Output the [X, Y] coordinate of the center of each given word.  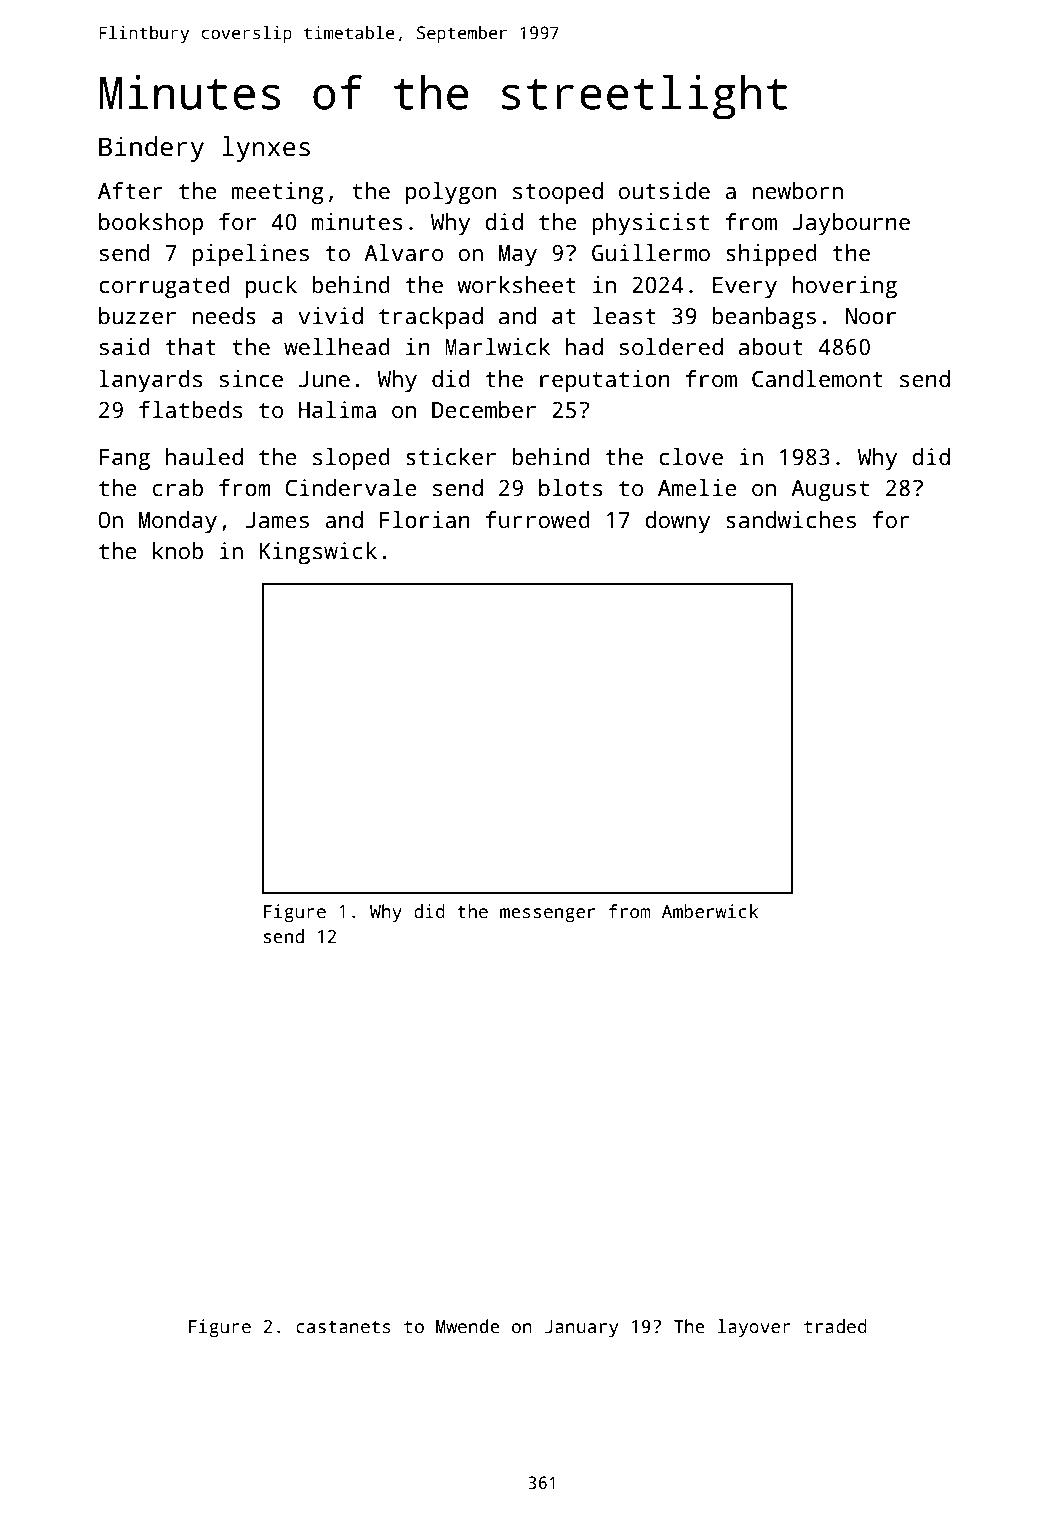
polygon [451, 193]
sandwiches [791, 520]
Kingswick [318, 553]
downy [677, 522]
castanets [343, 1327]
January [581, 1328]
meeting [277, 193]
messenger [547, 915]
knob [178, 551]
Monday [178, 522]
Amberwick [710, 911]
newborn [797, 191]
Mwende [468, 1326]
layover [754, 1328]
